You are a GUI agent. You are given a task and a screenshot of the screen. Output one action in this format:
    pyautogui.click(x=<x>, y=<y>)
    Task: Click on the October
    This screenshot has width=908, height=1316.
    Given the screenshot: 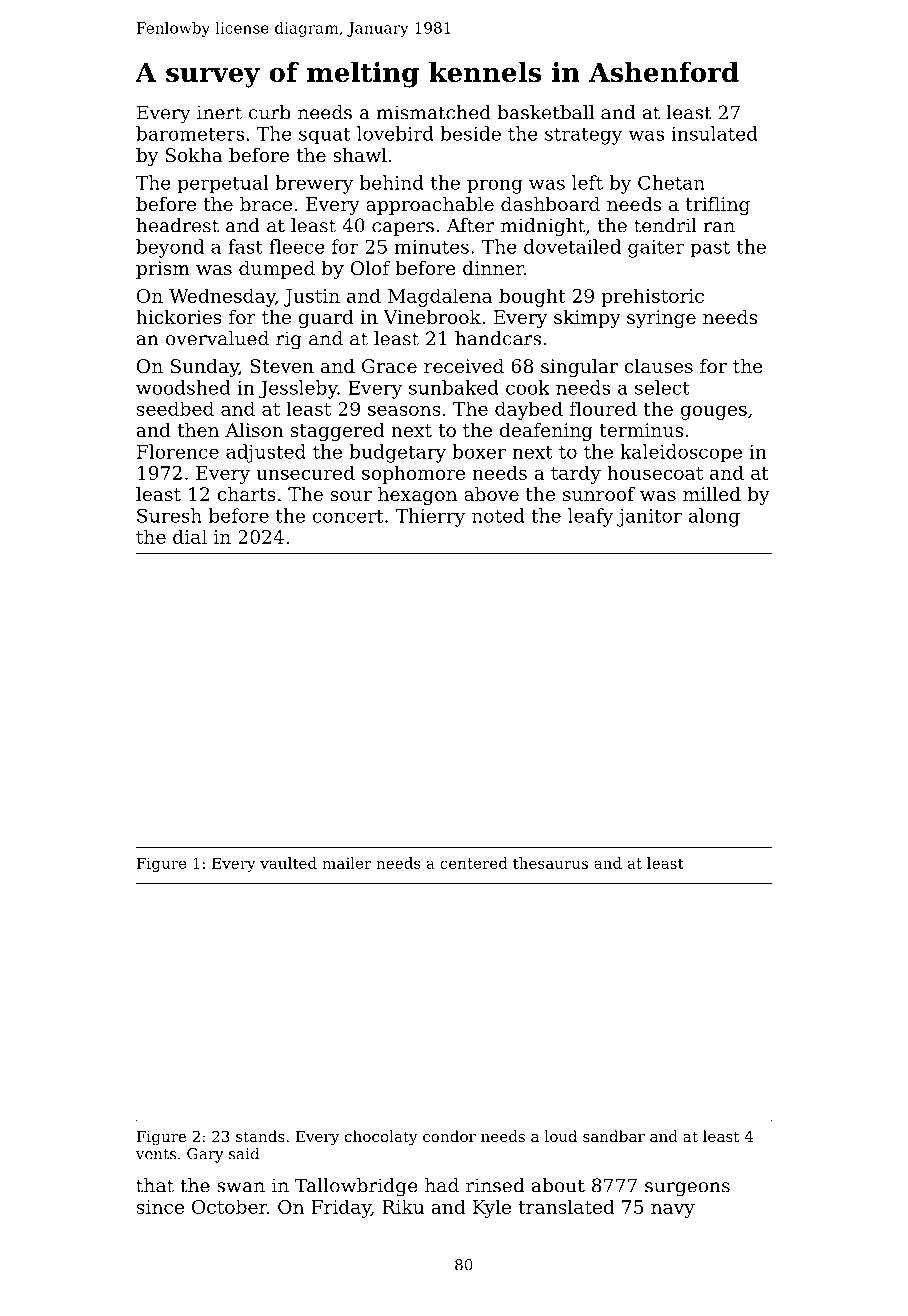 What is the action you would take?
    pyautogui.click(x=229, y=1206)
